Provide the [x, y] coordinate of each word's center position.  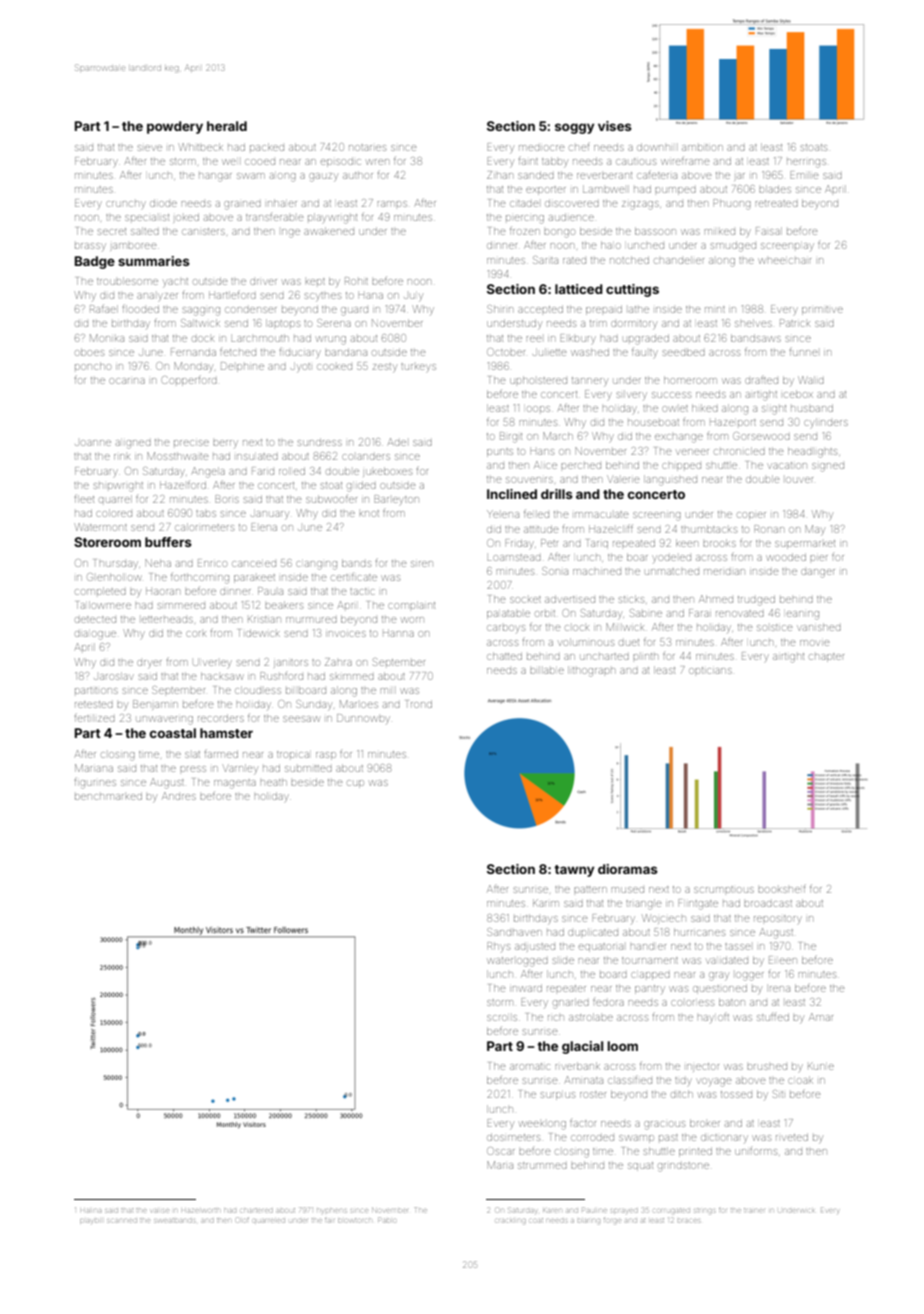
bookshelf [781, 889]
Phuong [732, 204]
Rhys [498, 946]
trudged [756, 601]
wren [378, 162]
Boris [227, 499]
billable [547, 670]
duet [629, 642]
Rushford [281, 676]
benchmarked [108, 797]
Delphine [242, 367]
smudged [733, 247]
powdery [175, 127]
